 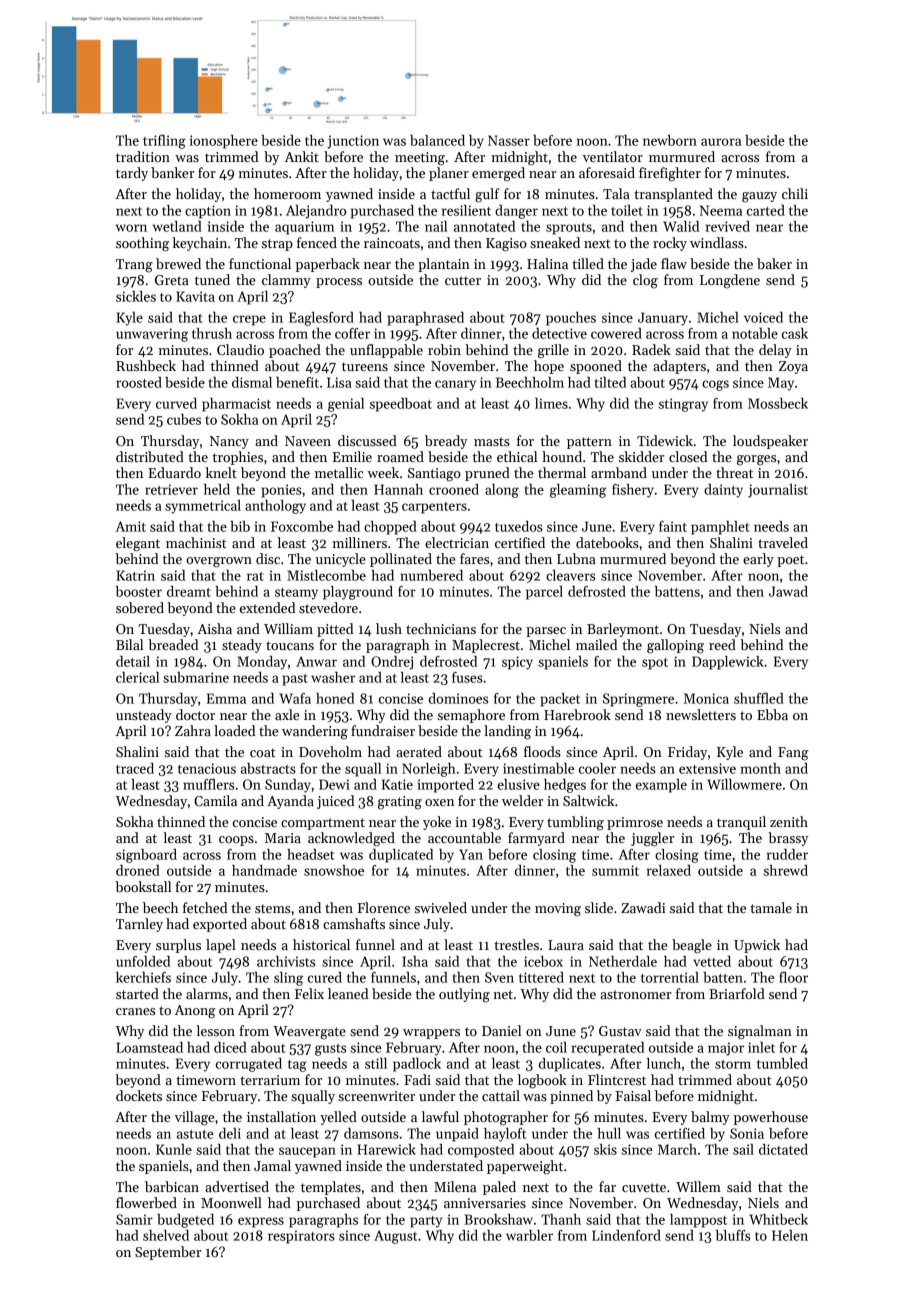 I want to click on cuvette, so click(x=644, y=1187).
